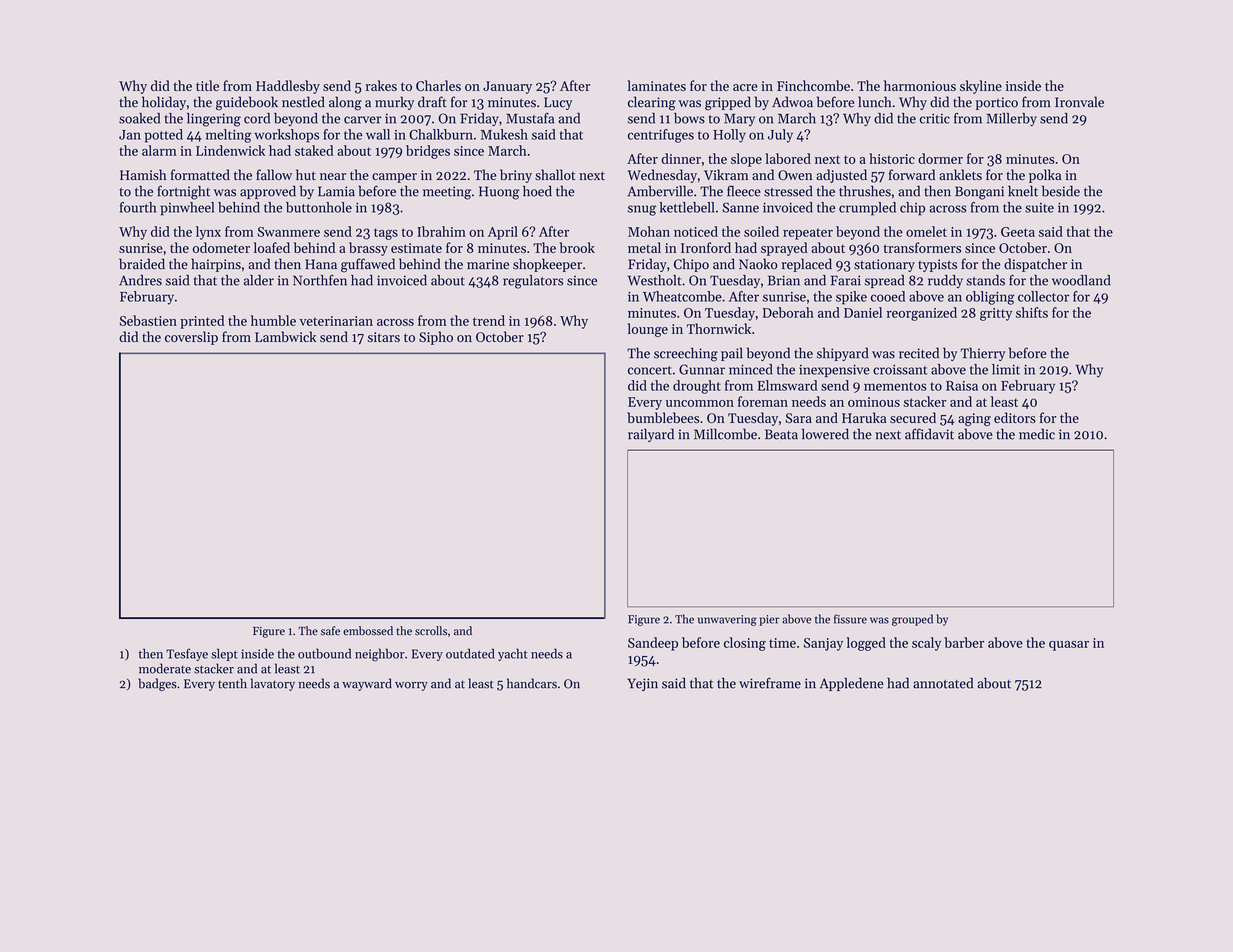 Image resolution: width=1233 pixels, height=952 pixels. What do you see at coordinates (386, 234) in the screenshot?
I see `tags` at bounding box center [386, 234].
